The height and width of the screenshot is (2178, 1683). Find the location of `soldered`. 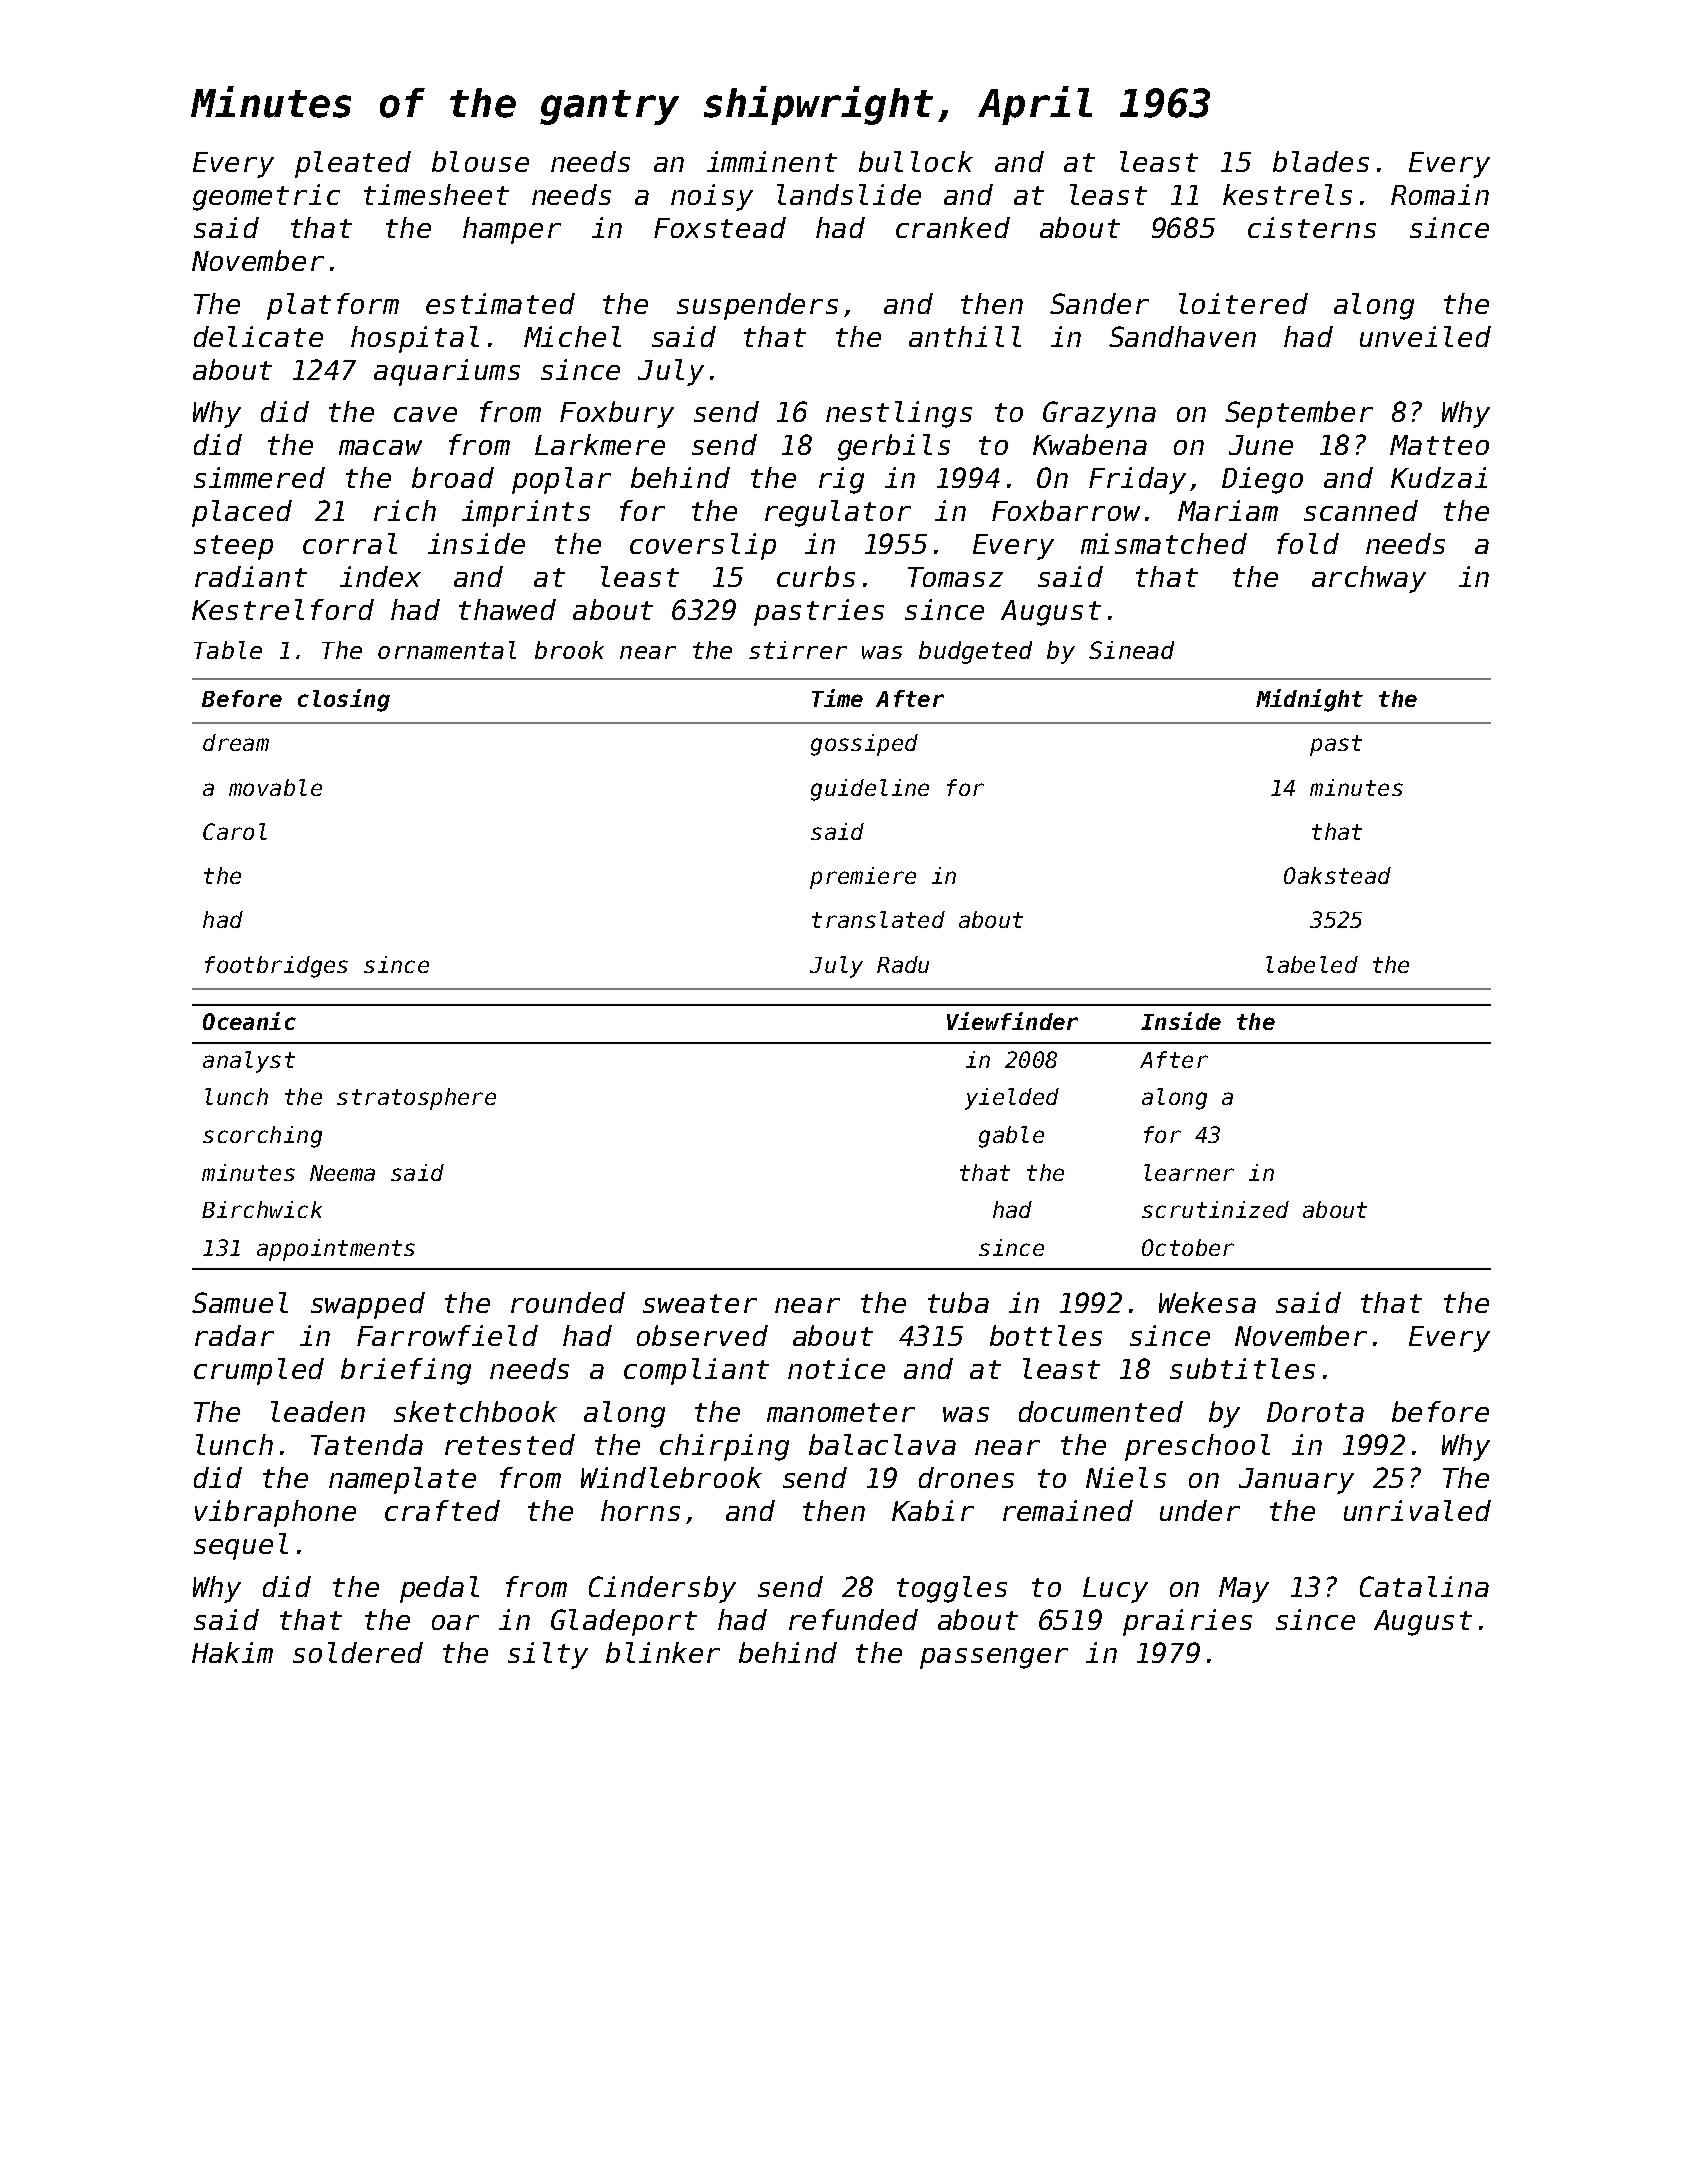

soldered is located at coordinates (358, 1652).
